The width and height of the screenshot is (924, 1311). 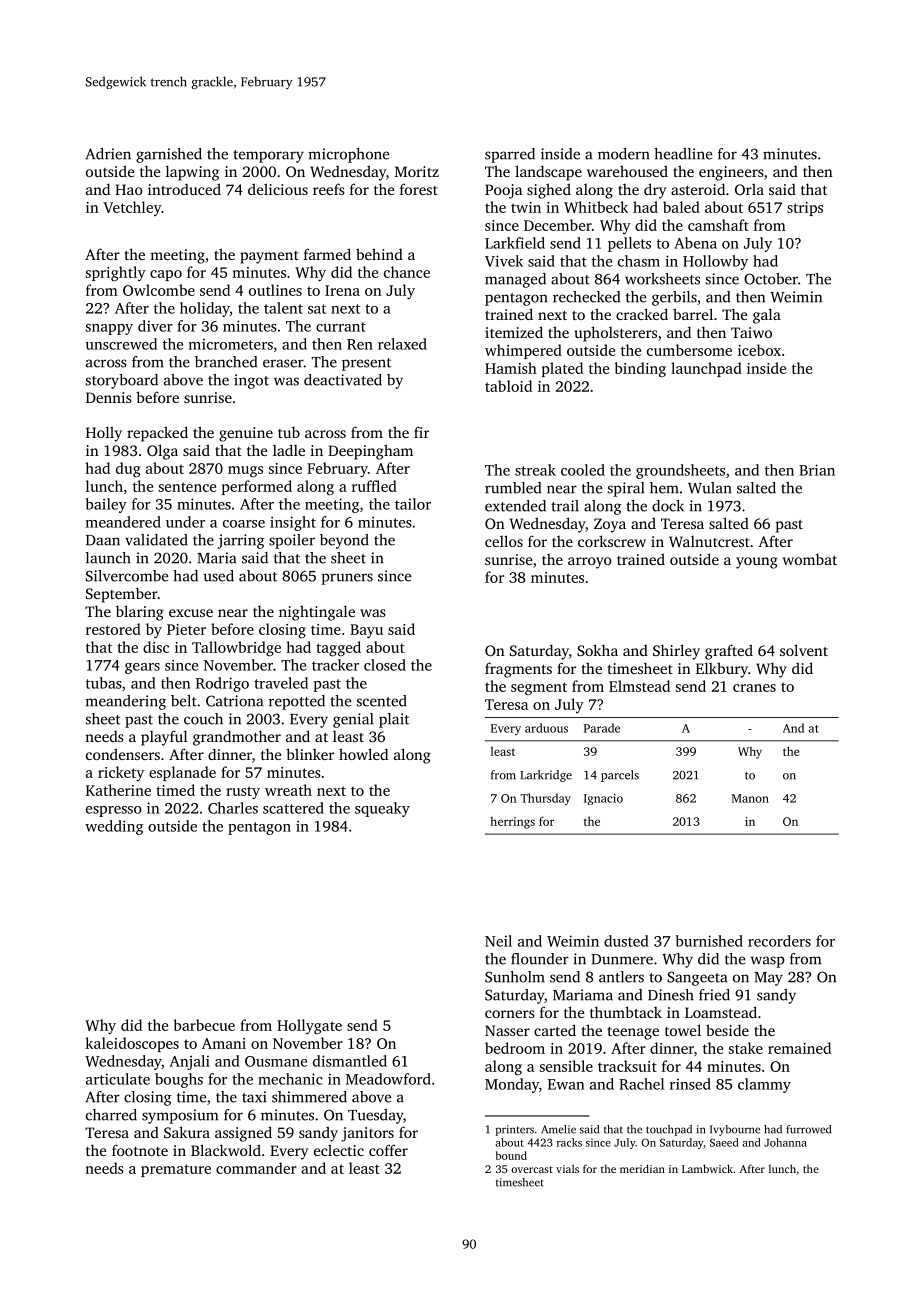 I want to click on asteroid, so click(x=698, y=189).
